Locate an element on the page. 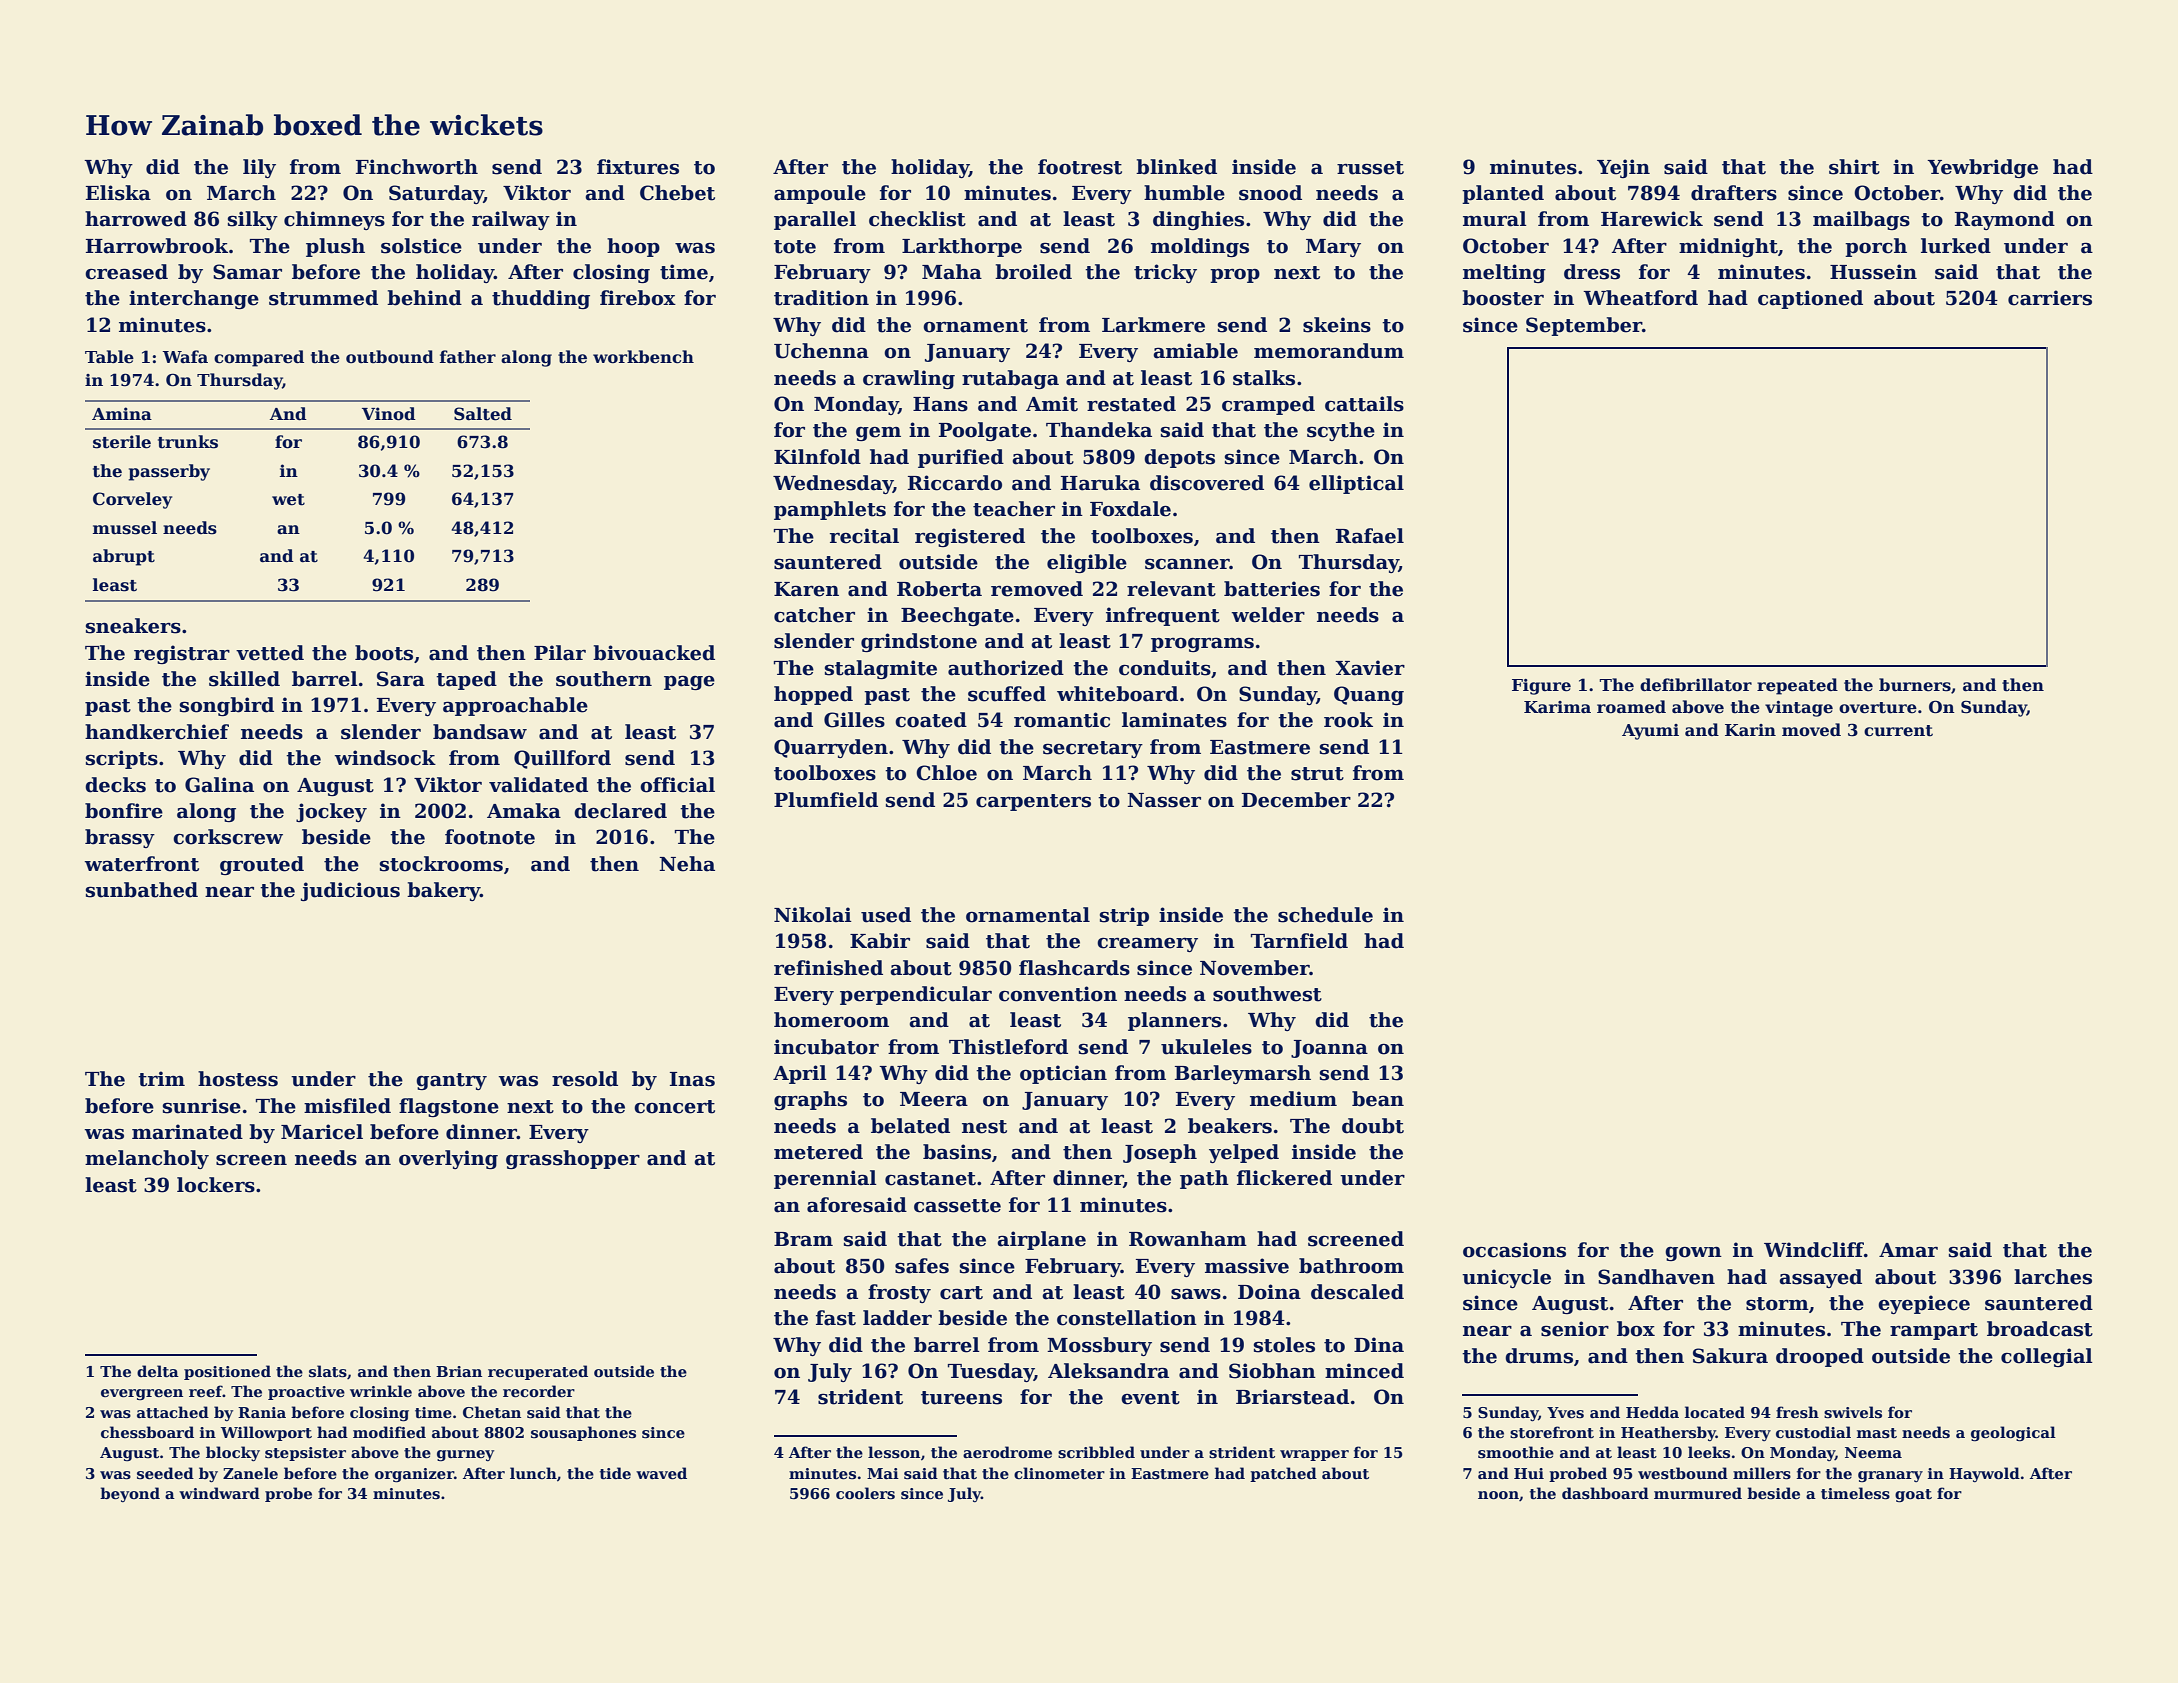 The width and height of the image is (2178, 1683). slats is located at coordinates (328, 1371).
